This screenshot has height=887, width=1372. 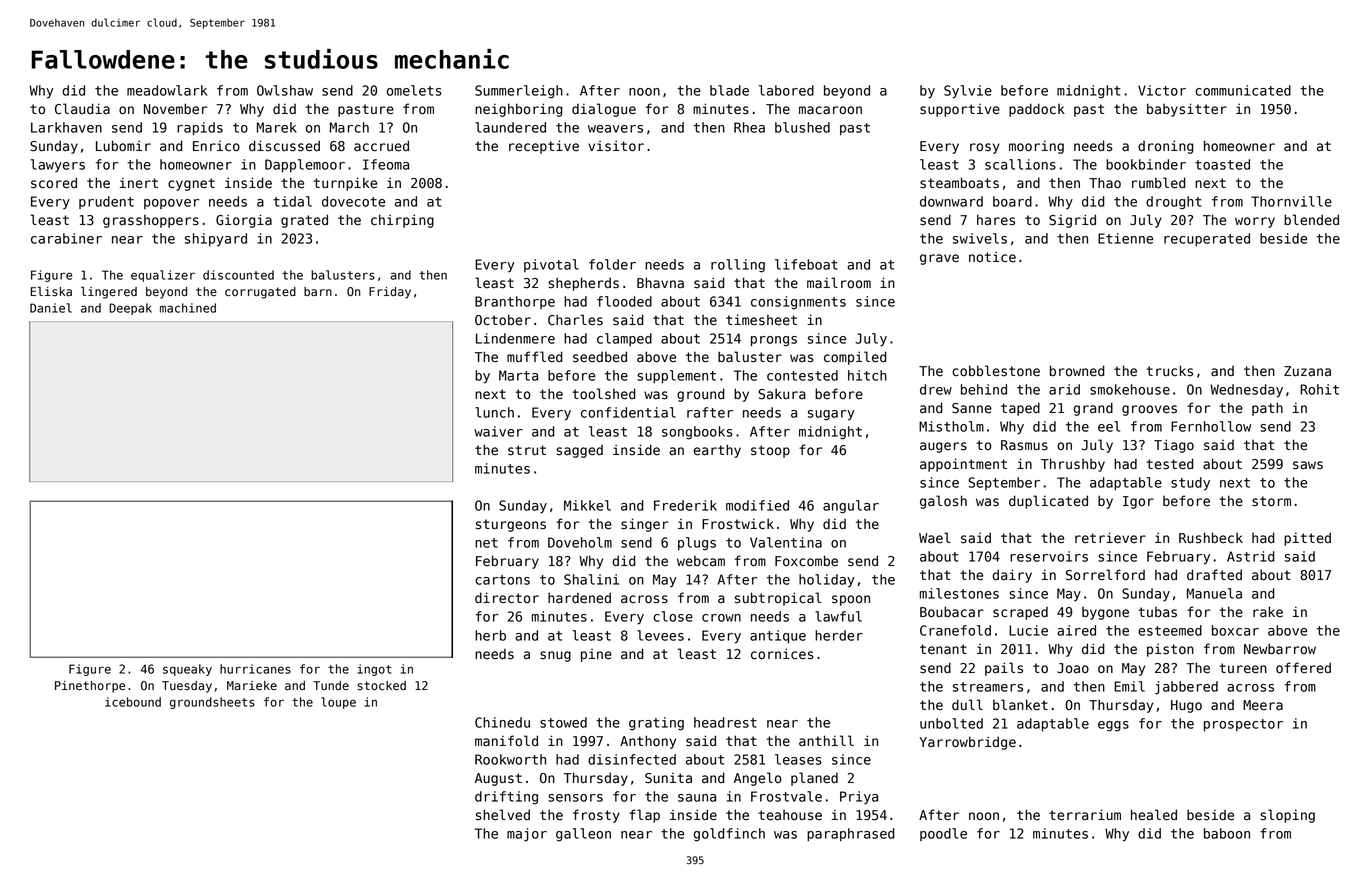 I want to click on Rhea, so click(x=749, y=127).
